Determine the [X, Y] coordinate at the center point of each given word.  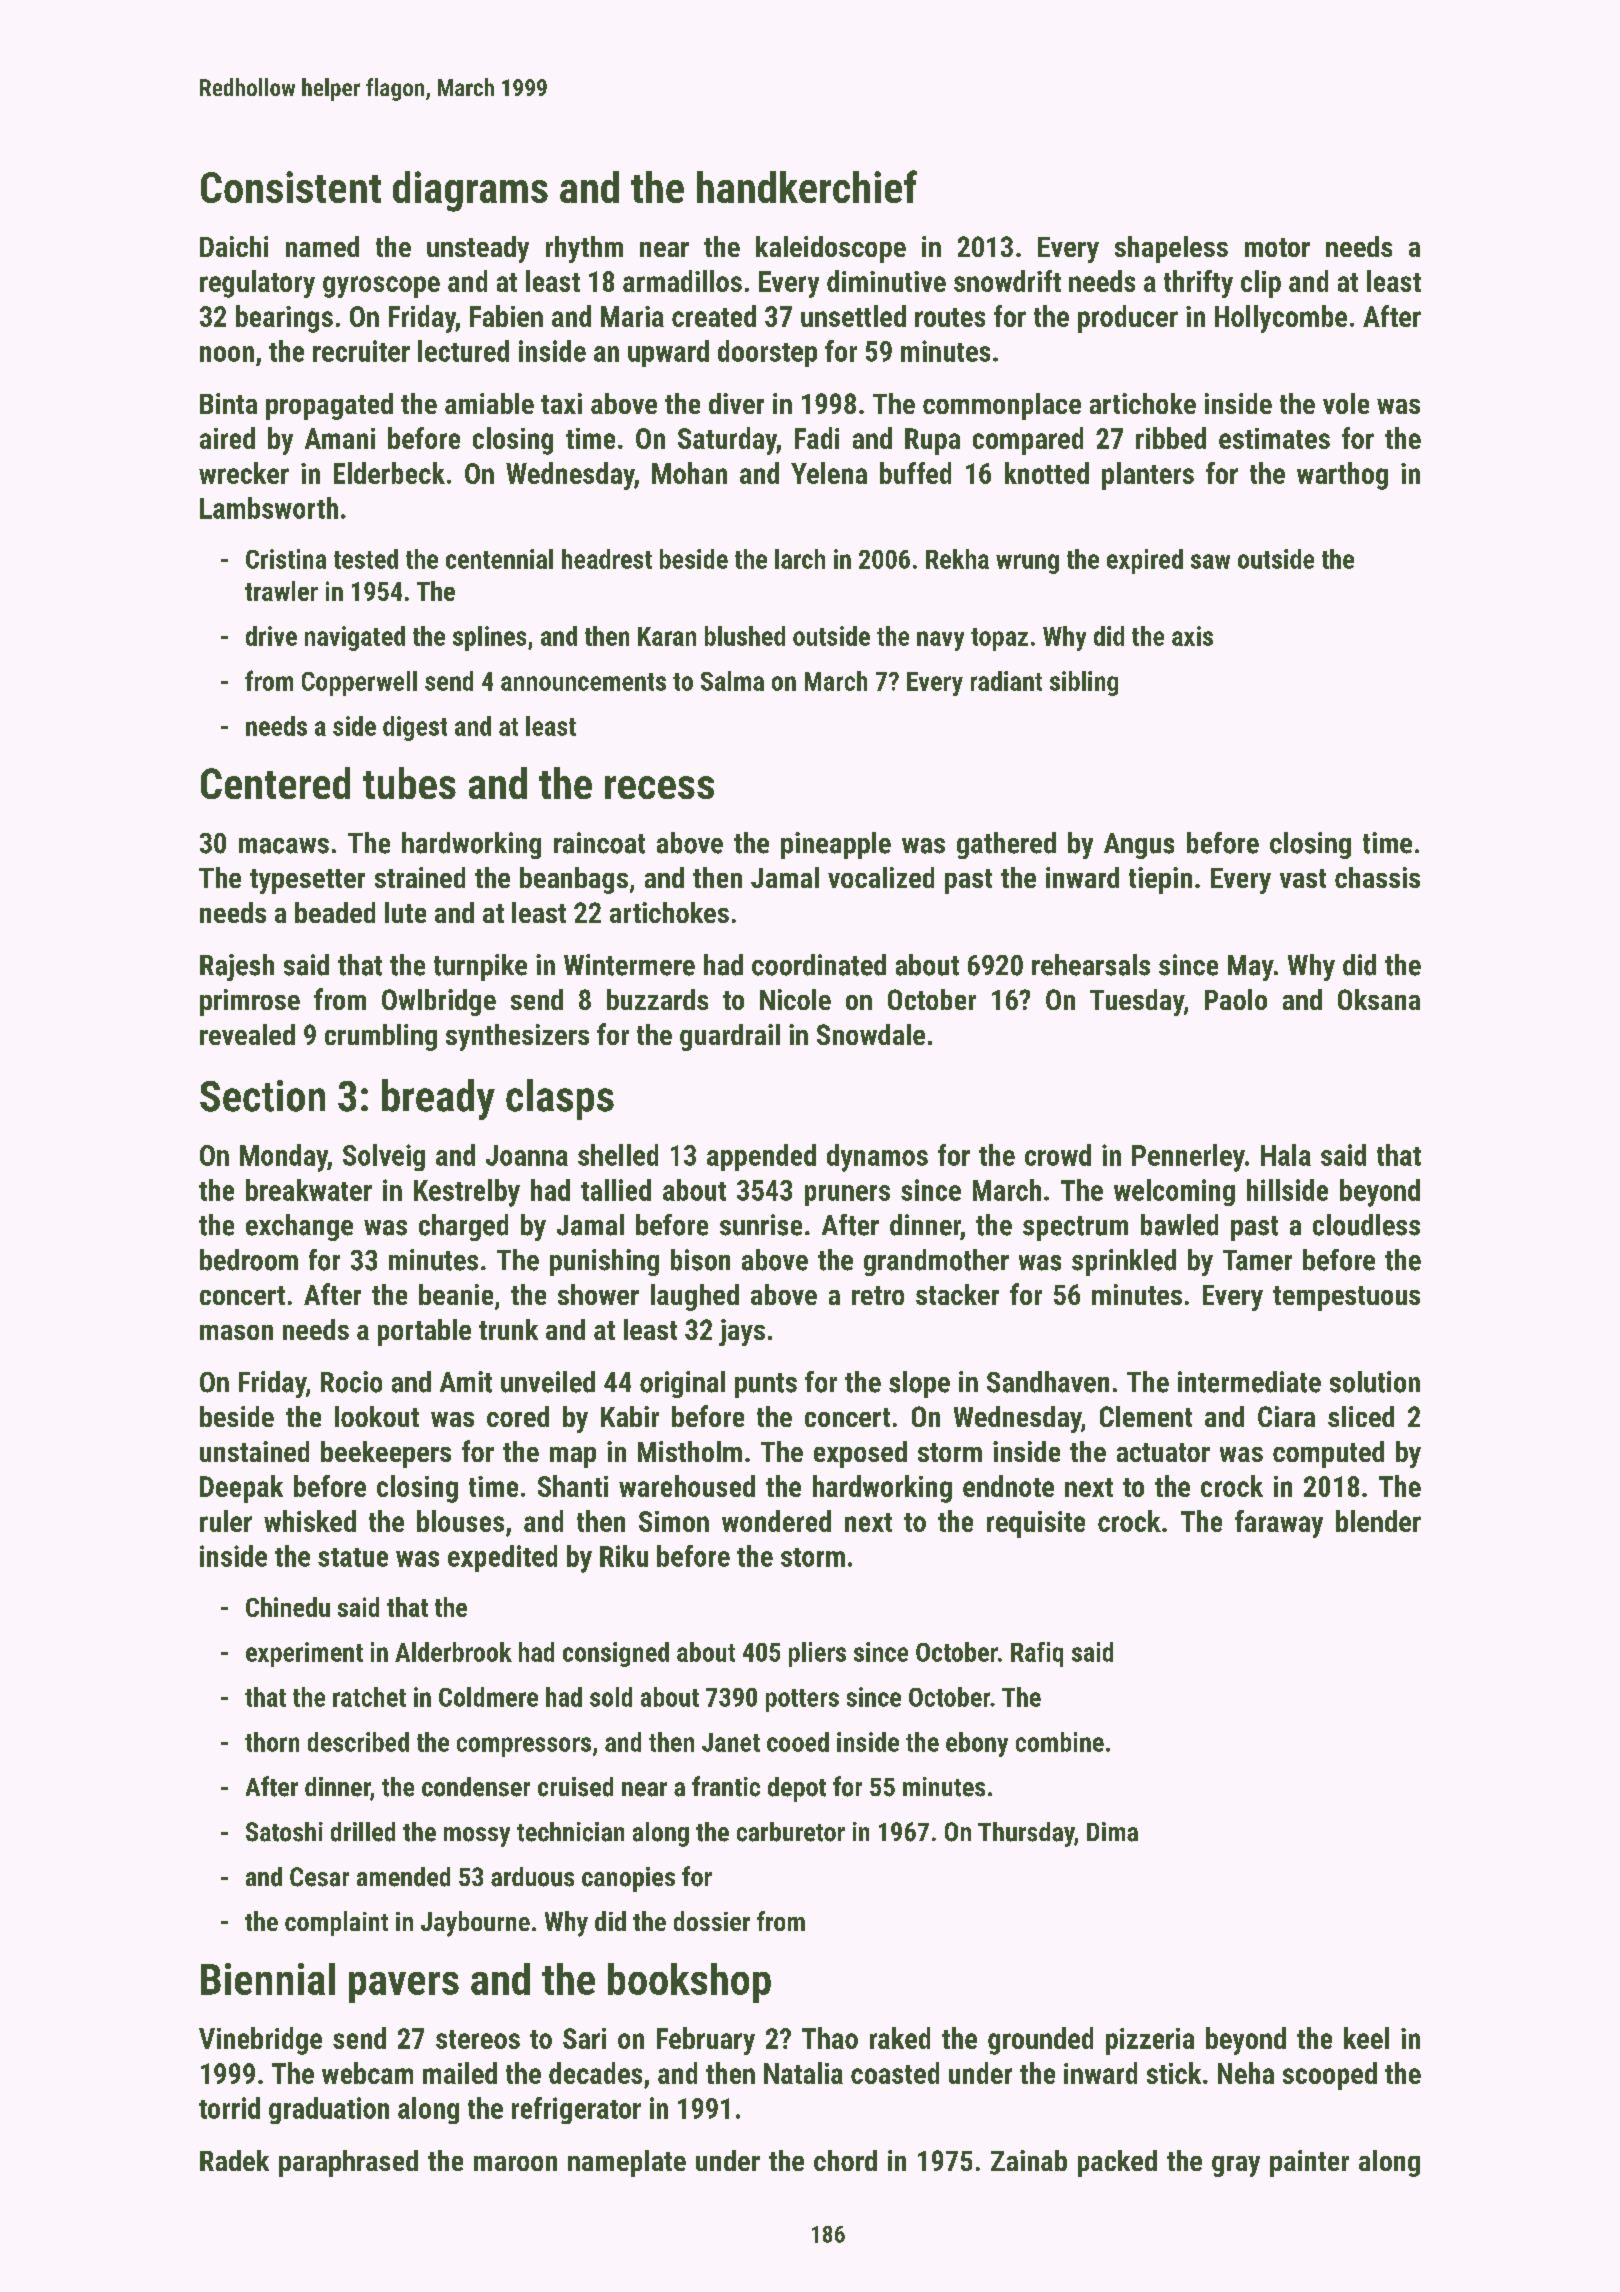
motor [1277, 247]
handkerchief [807, 186]
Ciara [1286, 1416]
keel [1366, 2038]
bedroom [249, 1260]
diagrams [470, 191]
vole [1346, 403]
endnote [1008, 1486]
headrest [607, 559]
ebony [977, 1744]
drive [271, 636]
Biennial [268, 1979]
